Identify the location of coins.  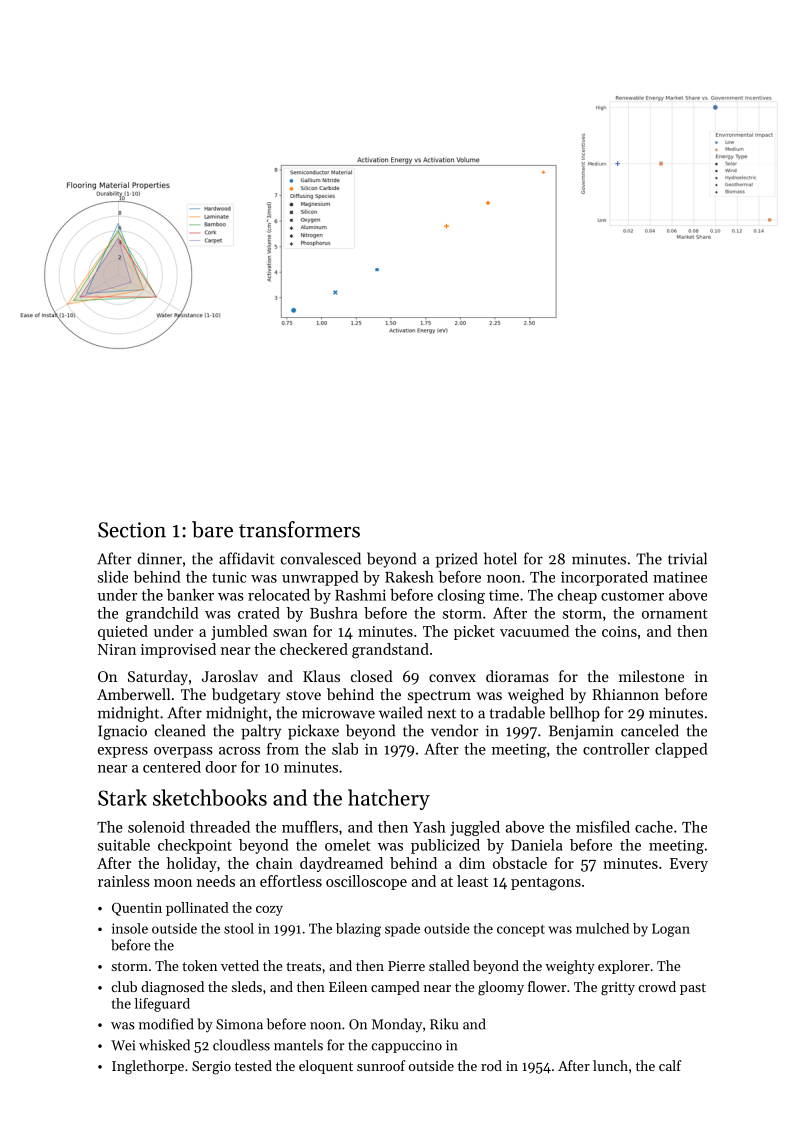
(619, 631).
